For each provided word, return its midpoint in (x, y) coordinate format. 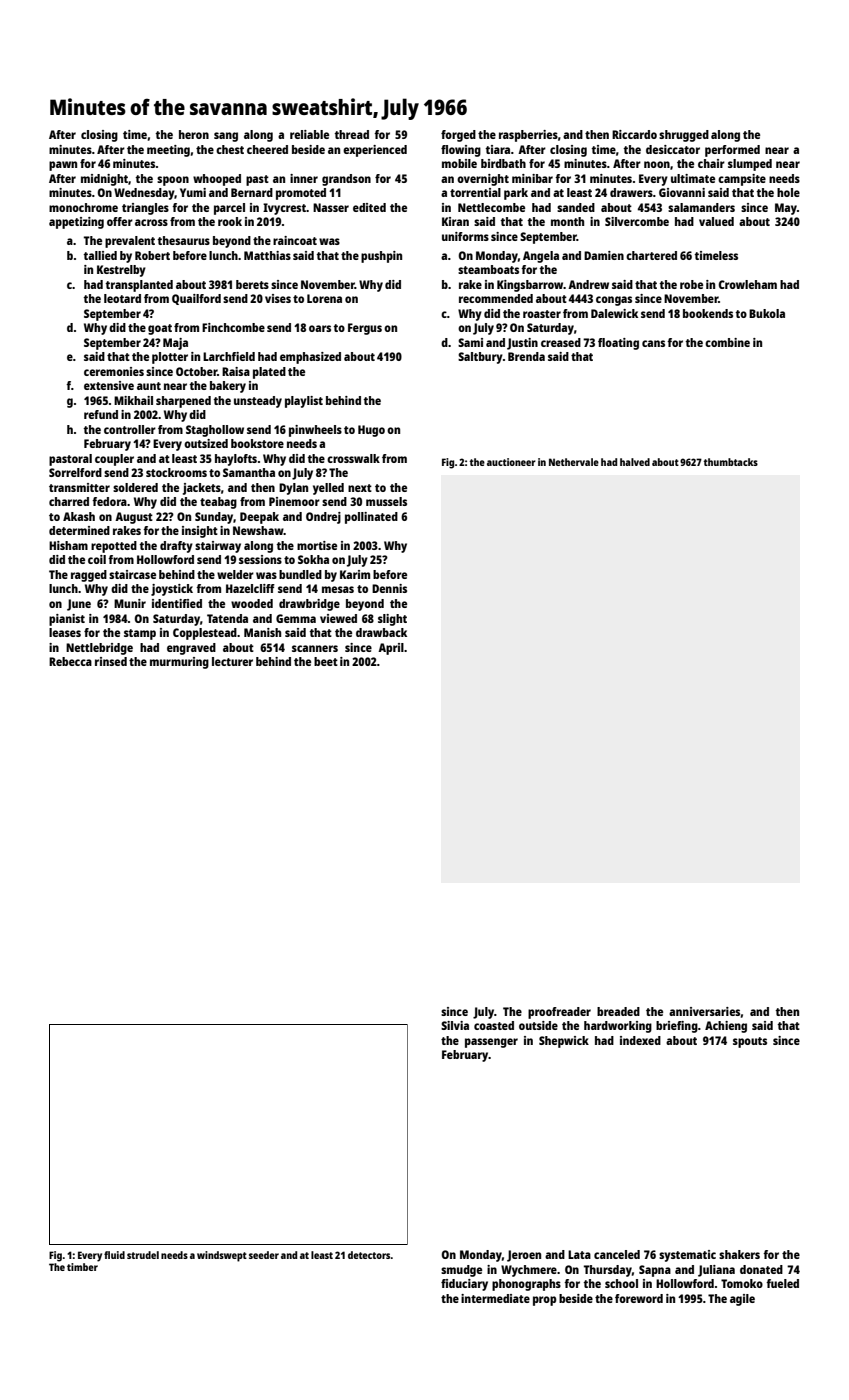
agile (742, 1300)
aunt (149, 386)
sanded (576, 207)
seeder (264, 1255)
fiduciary (464, 1285)
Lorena (324, 298)
